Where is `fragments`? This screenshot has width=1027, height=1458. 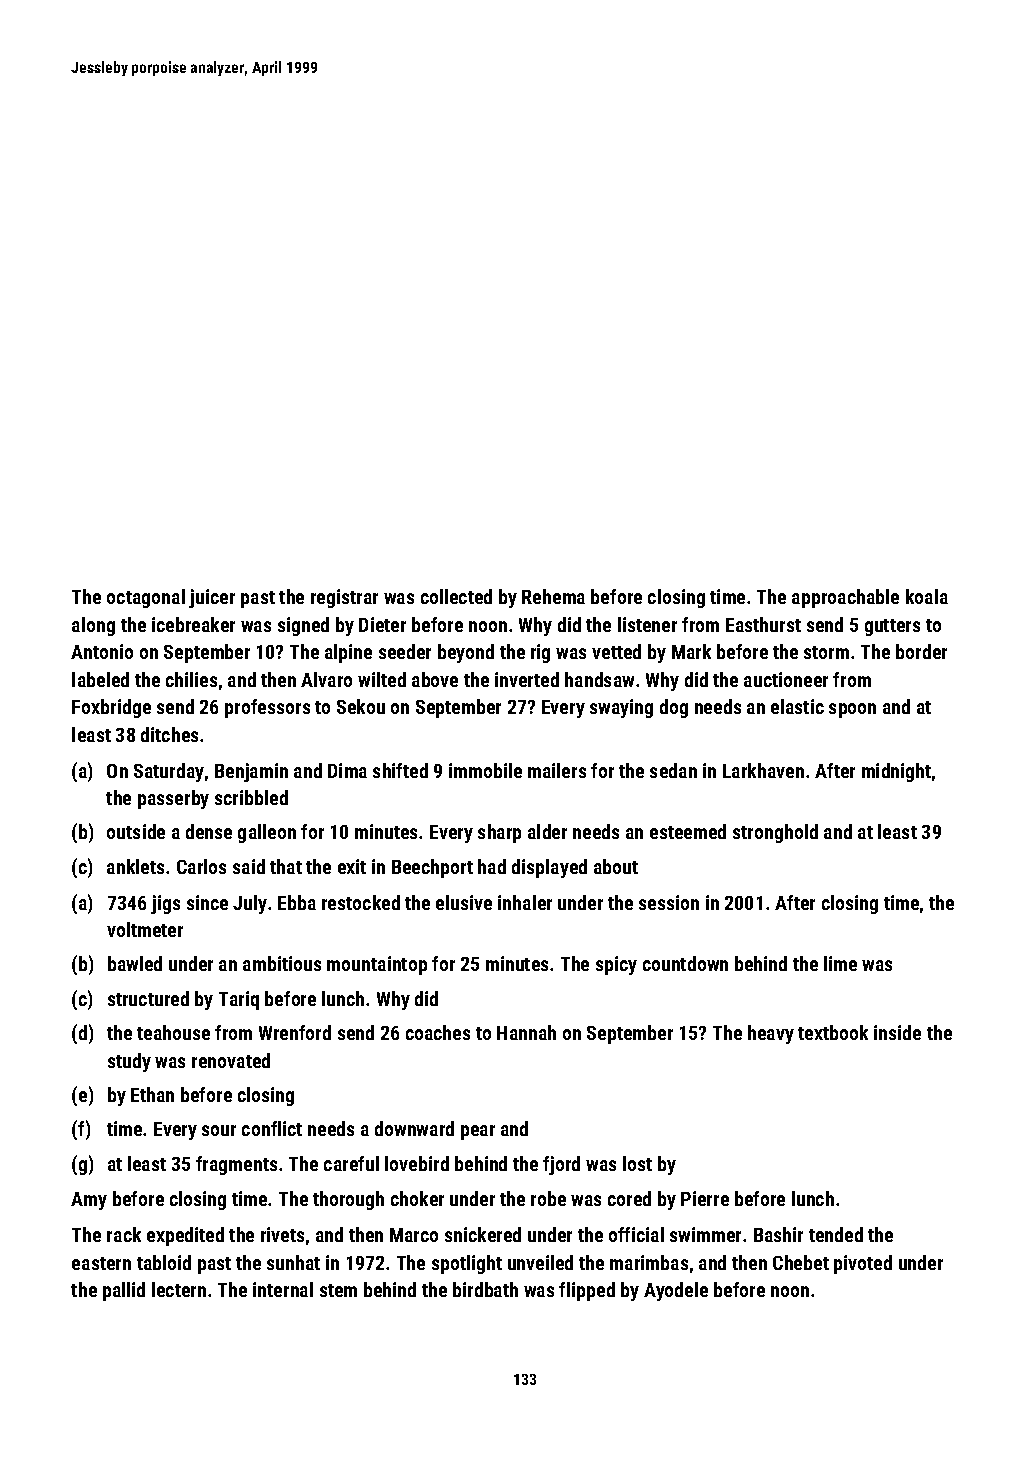
fragments is located at coordinates (236, 1165).
